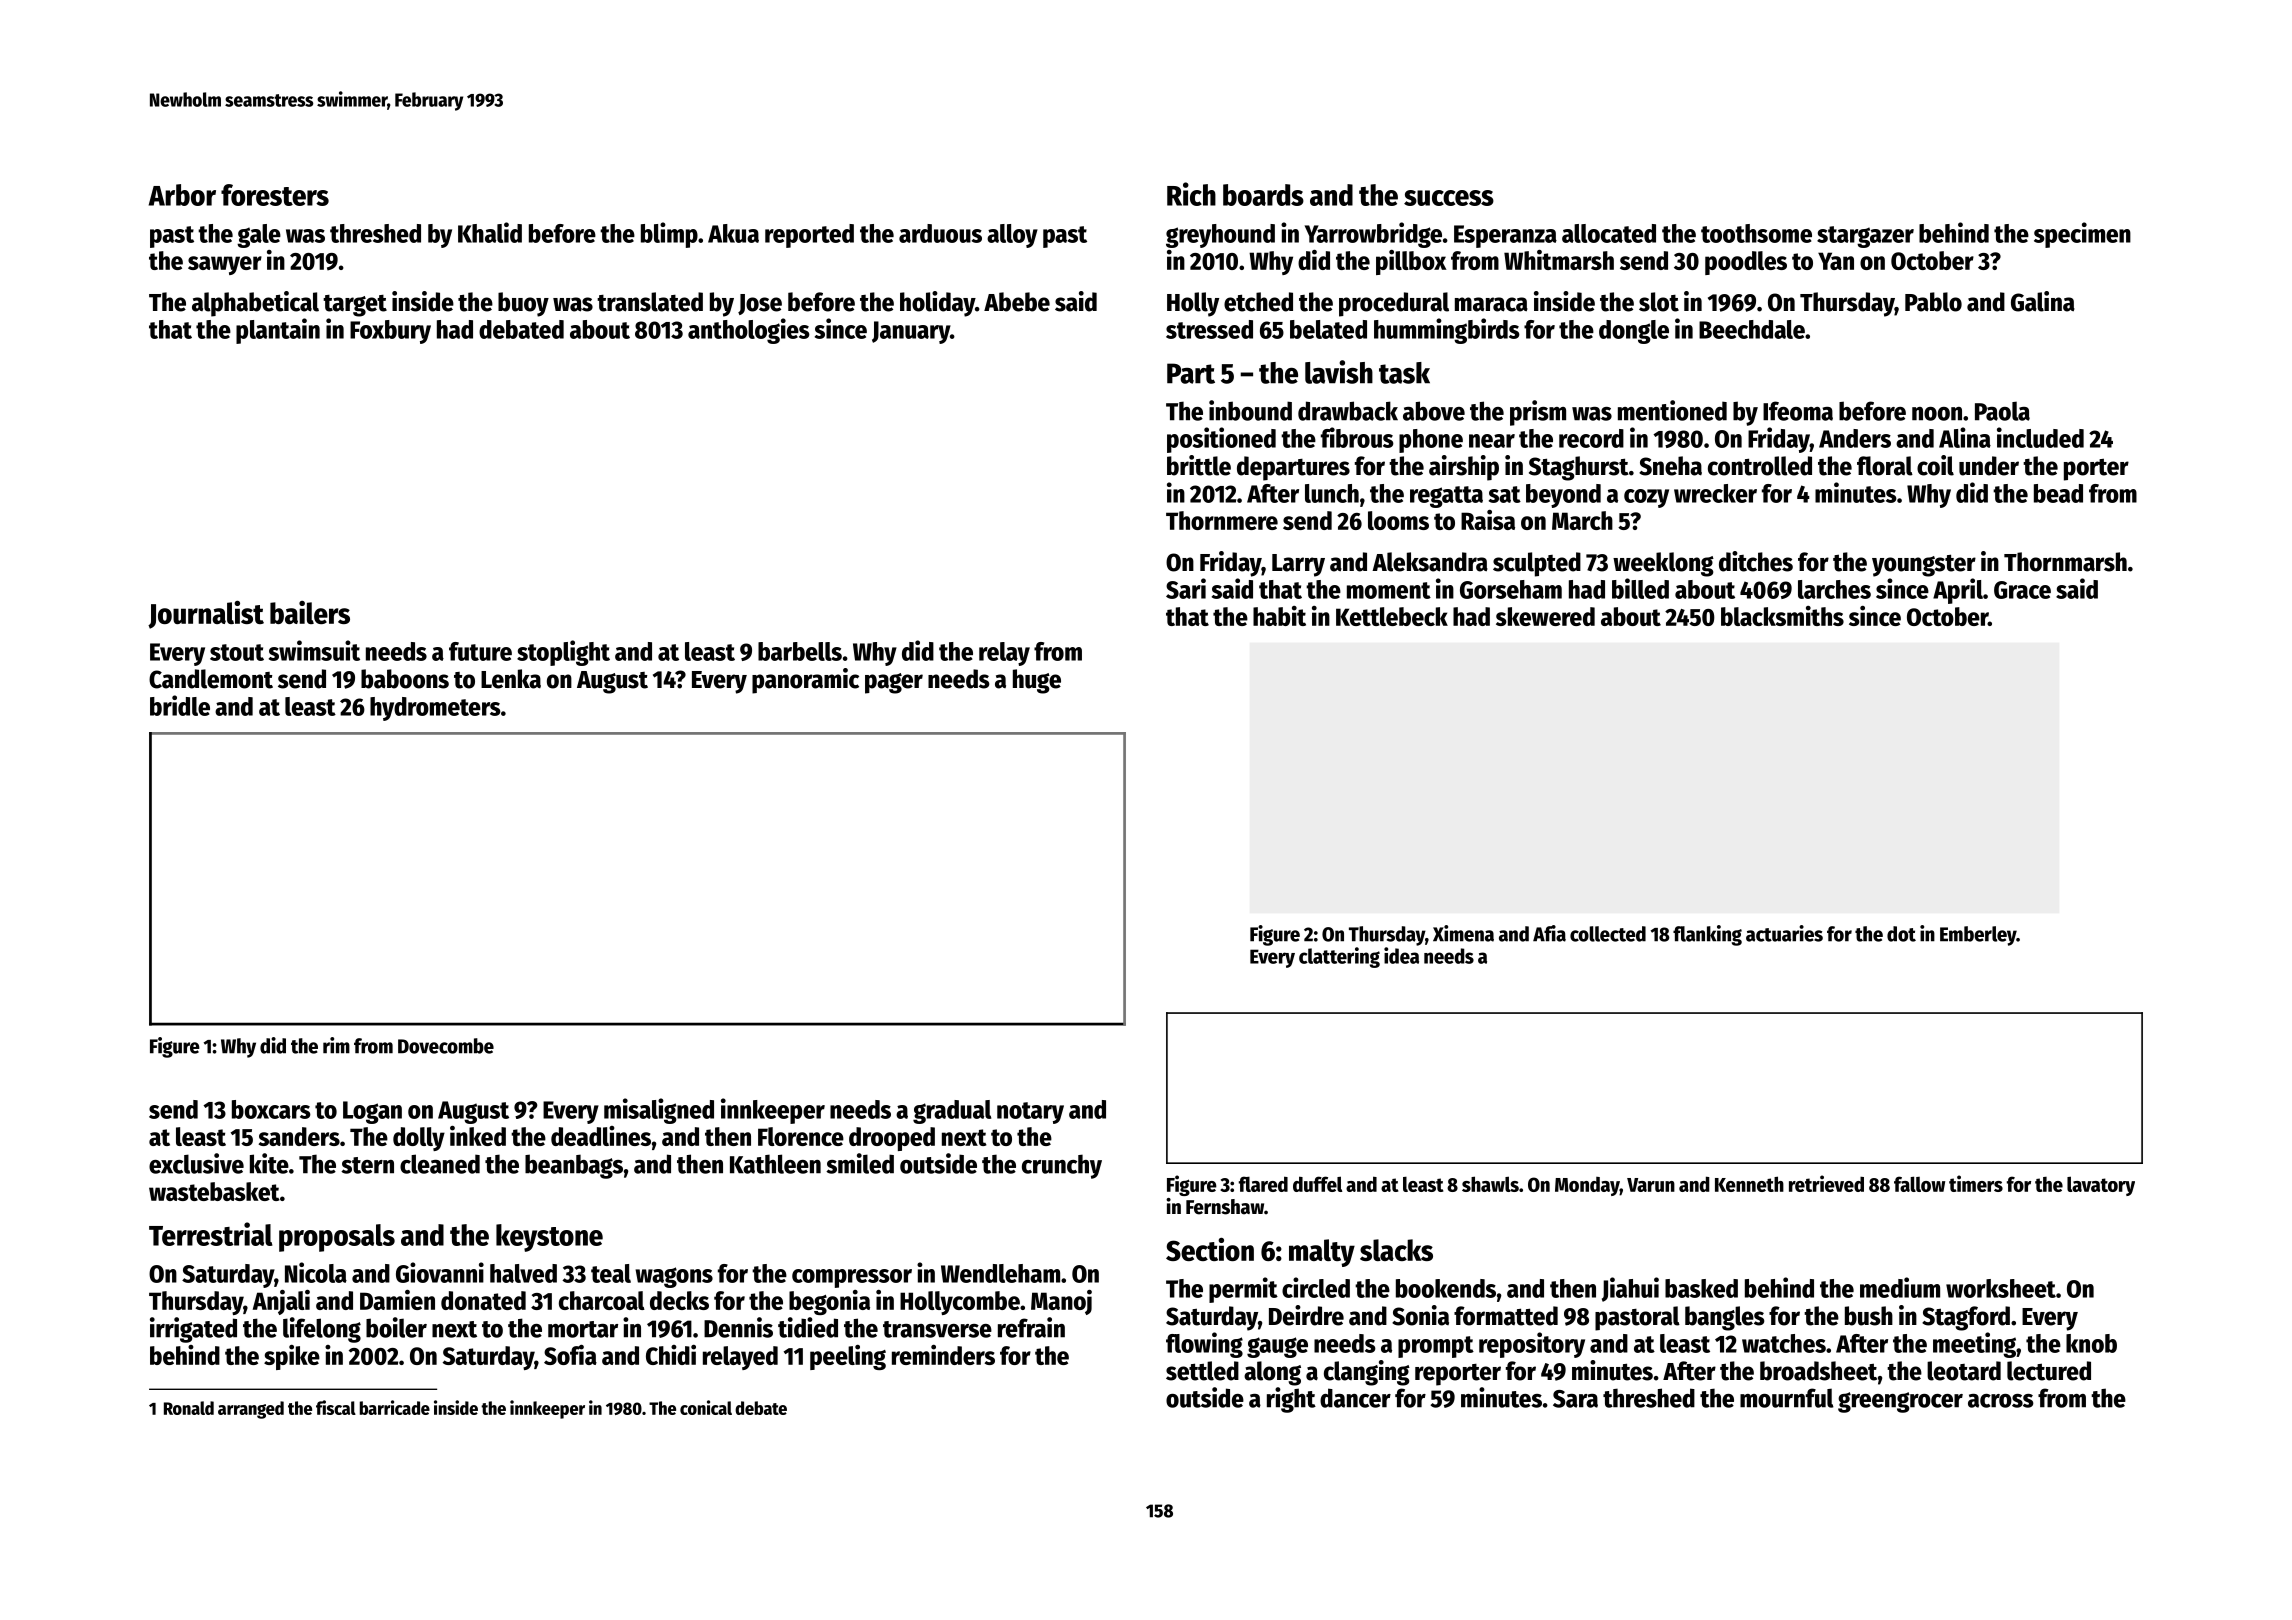  Describe the element at coordinates (1430, 562) in the document. I see `Aleksandra` at that location.
